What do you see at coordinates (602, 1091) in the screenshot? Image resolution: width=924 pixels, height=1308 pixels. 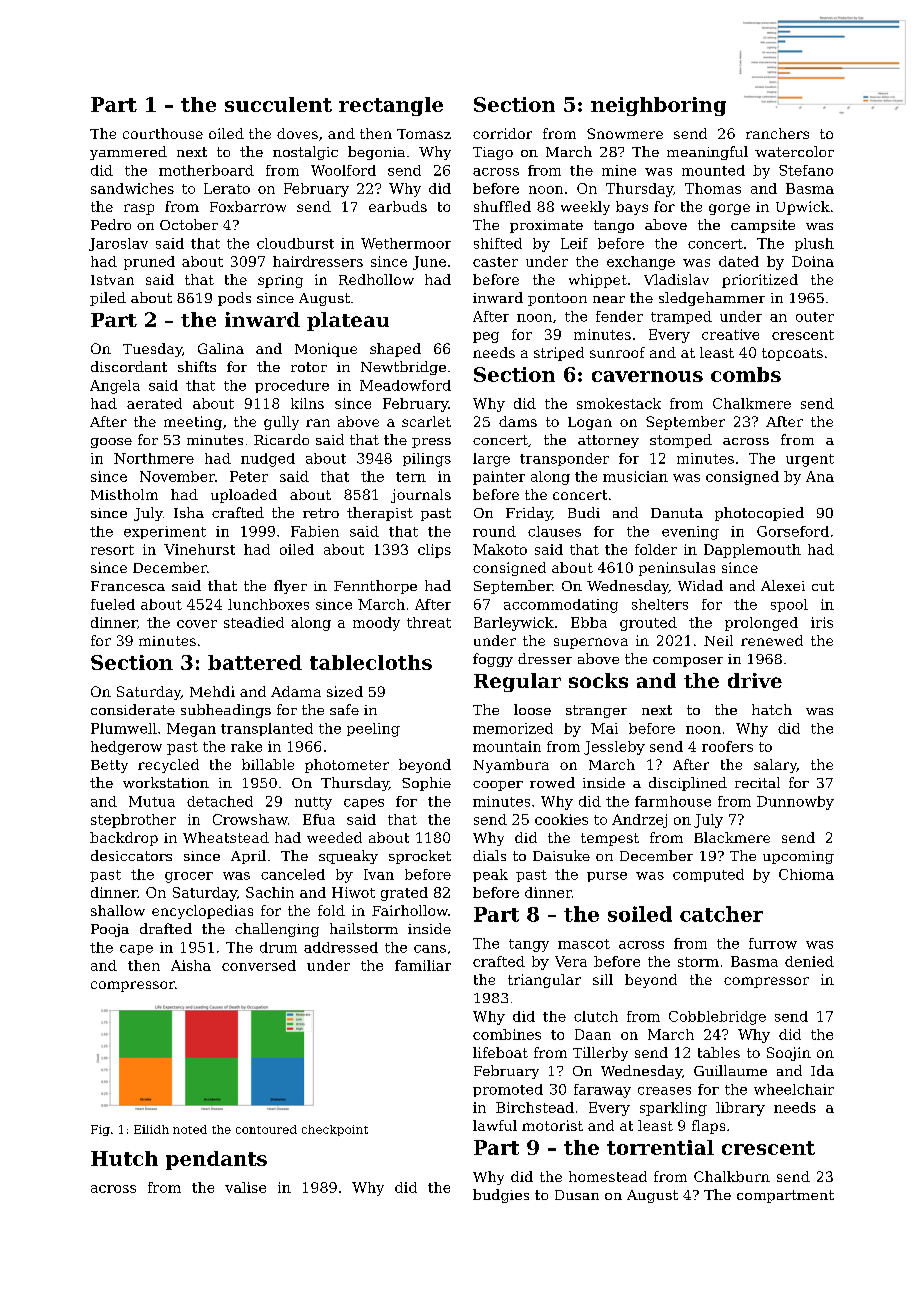 I see `faraway` at bounding box center [602, 1091].
